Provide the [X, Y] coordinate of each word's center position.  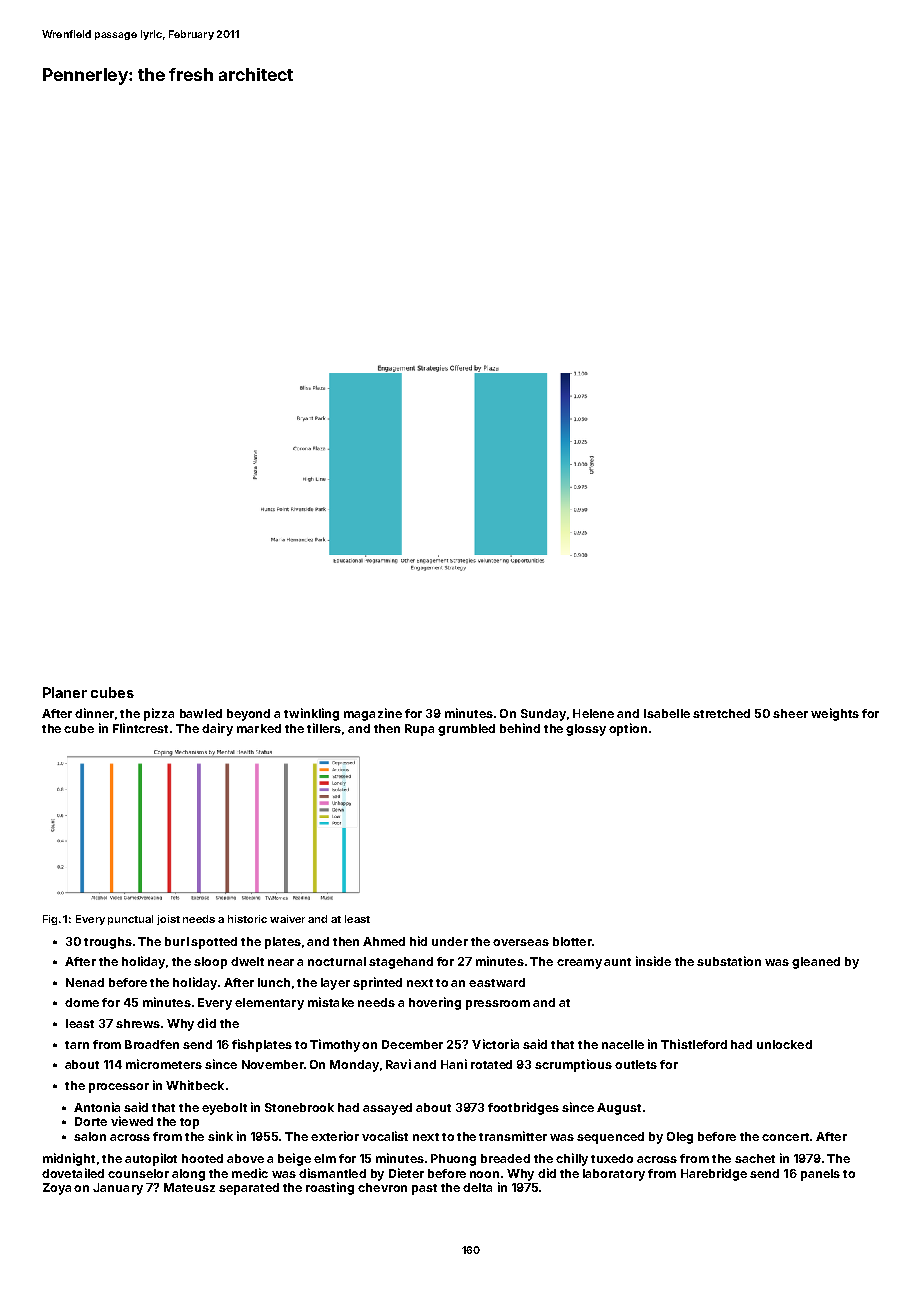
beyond [248, 715]
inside [653, 961]
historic [247, 919]
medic [250, 1173]
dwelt [247, 961]
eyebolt [224, 1109]
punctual [130, 920]
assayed [387, 1109]
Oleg [680, 1138]
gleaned [816, 963]
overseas [521, 942]
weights [835, 714]
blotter [572, 941]
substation [729, 961]
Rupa [419, 730]
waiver [287, 919]
